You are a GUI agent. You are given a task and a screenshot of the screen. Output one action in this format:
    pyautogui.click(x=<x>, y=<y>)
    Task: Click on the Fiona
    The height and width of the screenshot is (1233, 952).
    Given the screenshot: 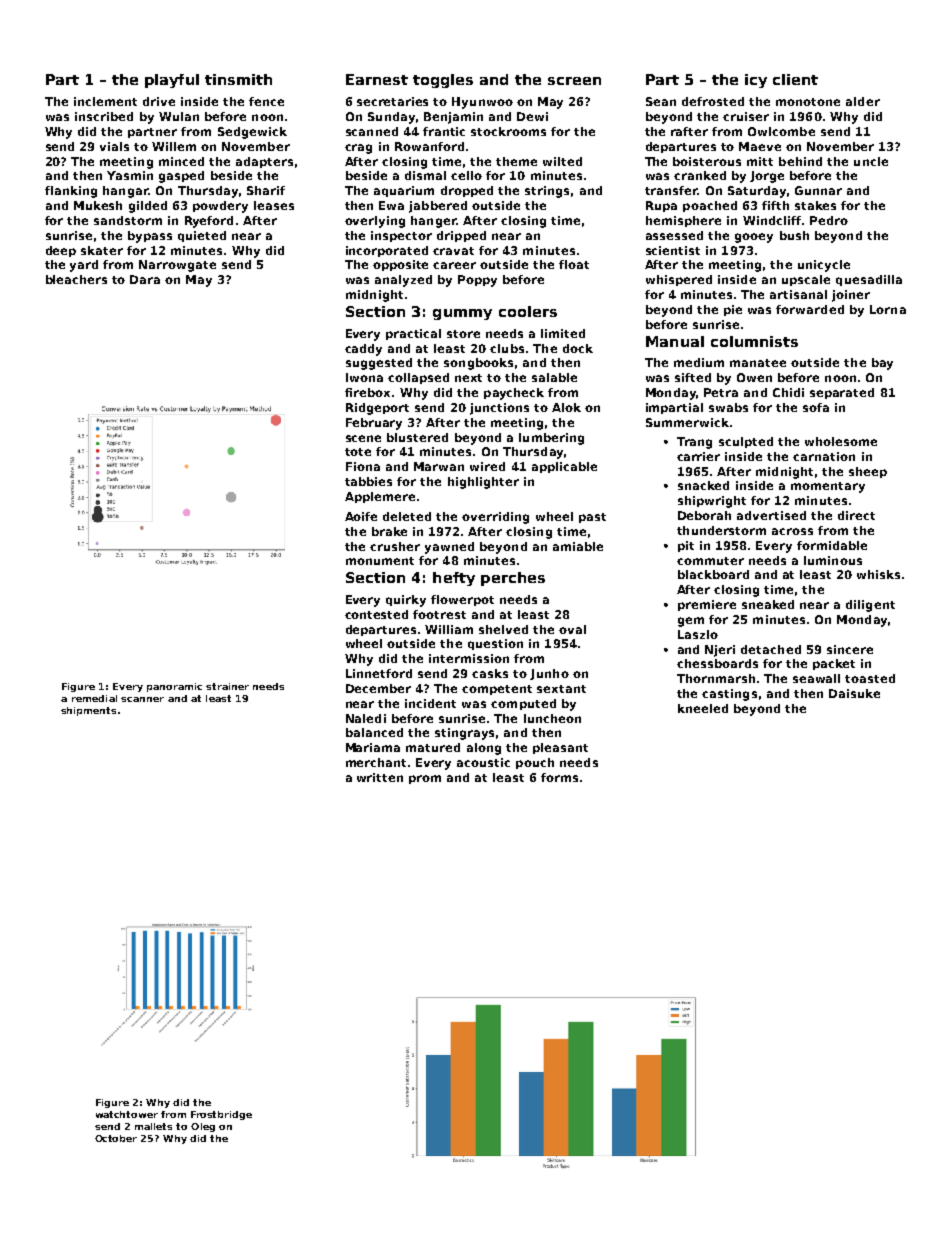 What is the action you would take?
    pyautogui.click(x=363, y=466)
